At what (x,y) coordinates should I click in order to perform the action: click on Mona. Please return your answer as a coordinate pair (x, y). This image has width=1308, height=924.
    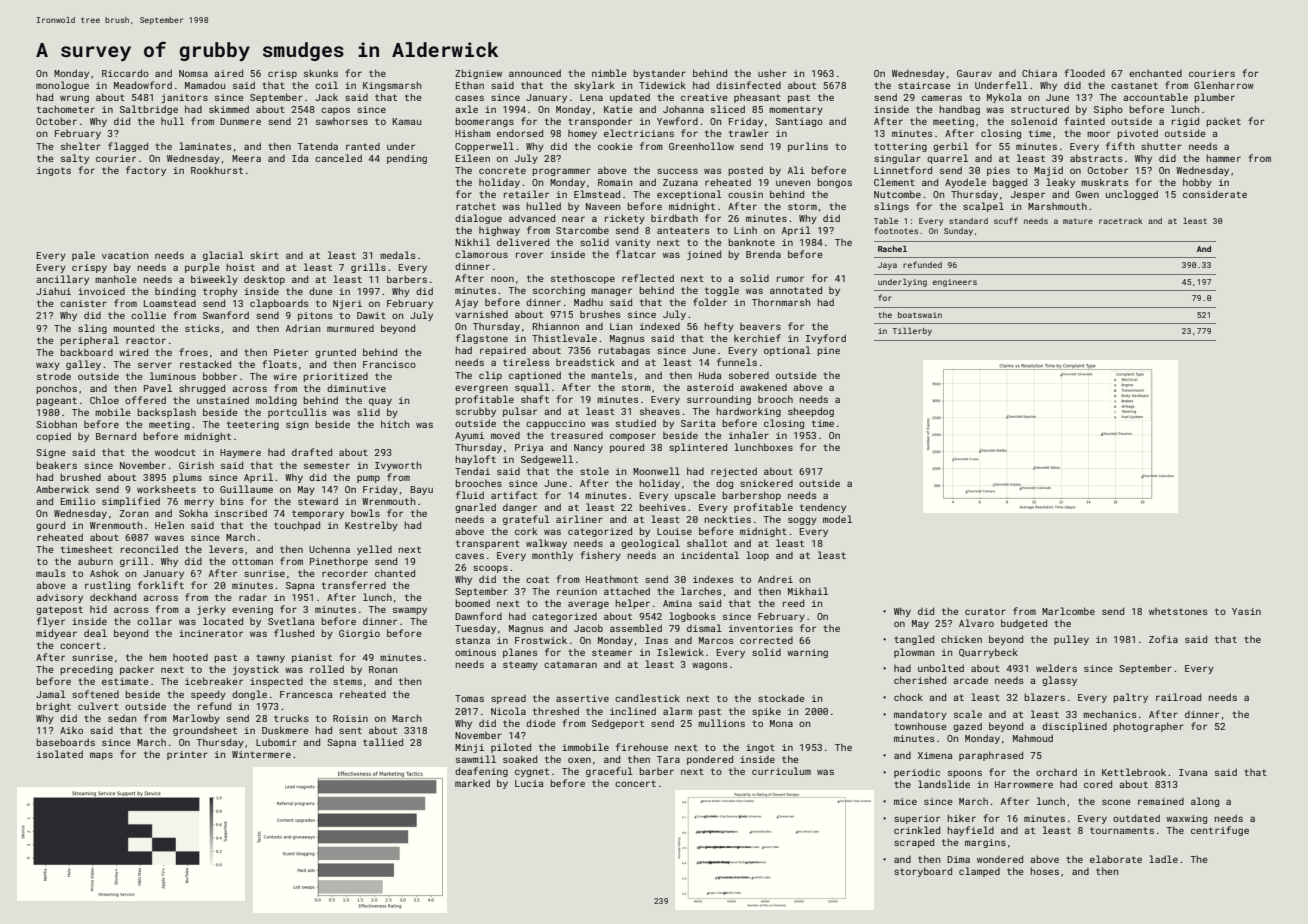
    Looking at the image, I should click on (781, 723).
